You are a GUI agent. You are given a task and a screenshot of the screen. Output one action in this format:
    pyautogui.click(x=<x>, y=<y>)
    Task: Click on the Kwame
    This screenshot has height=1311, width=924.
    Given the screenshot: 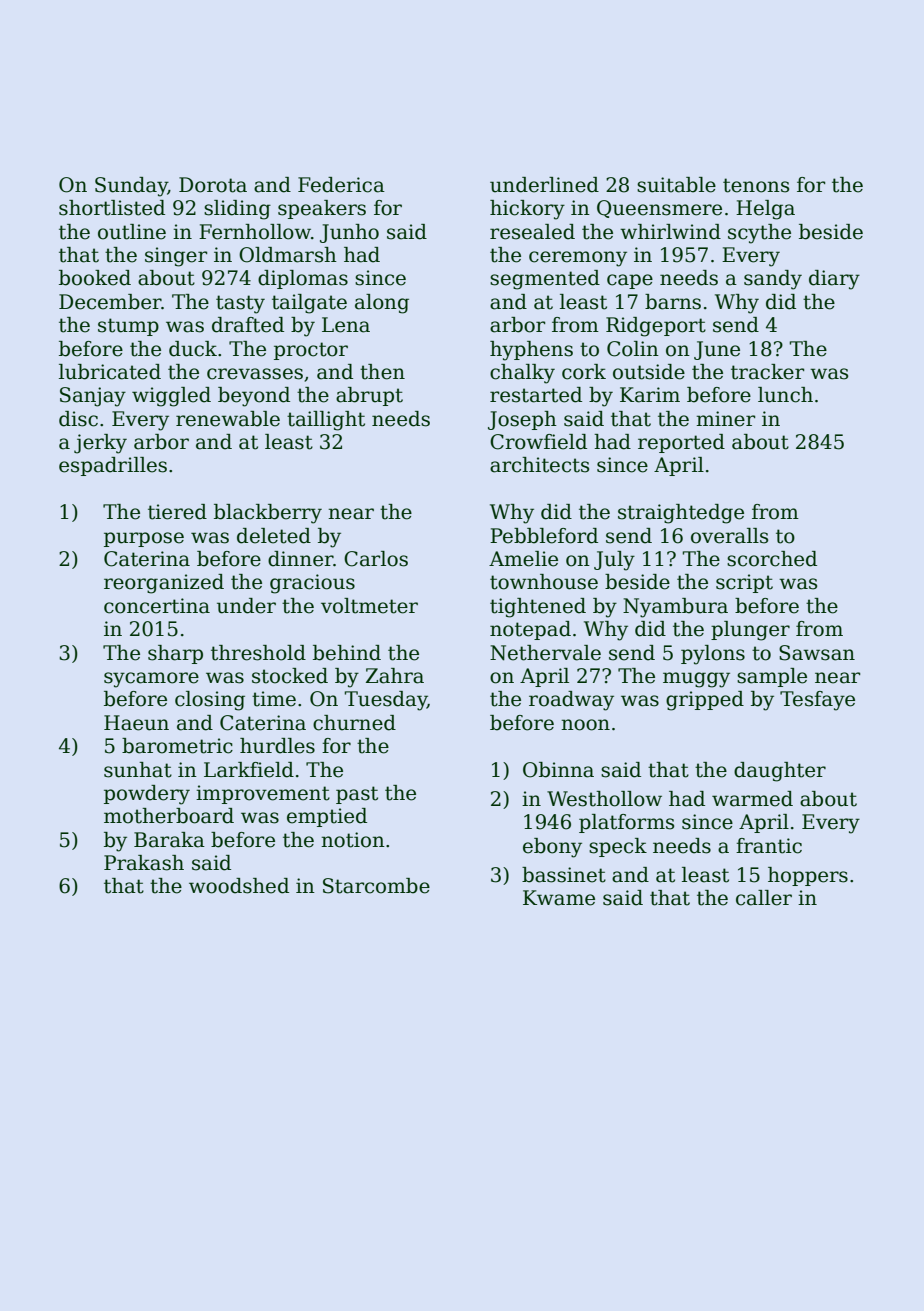 What is the action you would take?
    pyautogui.click(x=559, y=898)
